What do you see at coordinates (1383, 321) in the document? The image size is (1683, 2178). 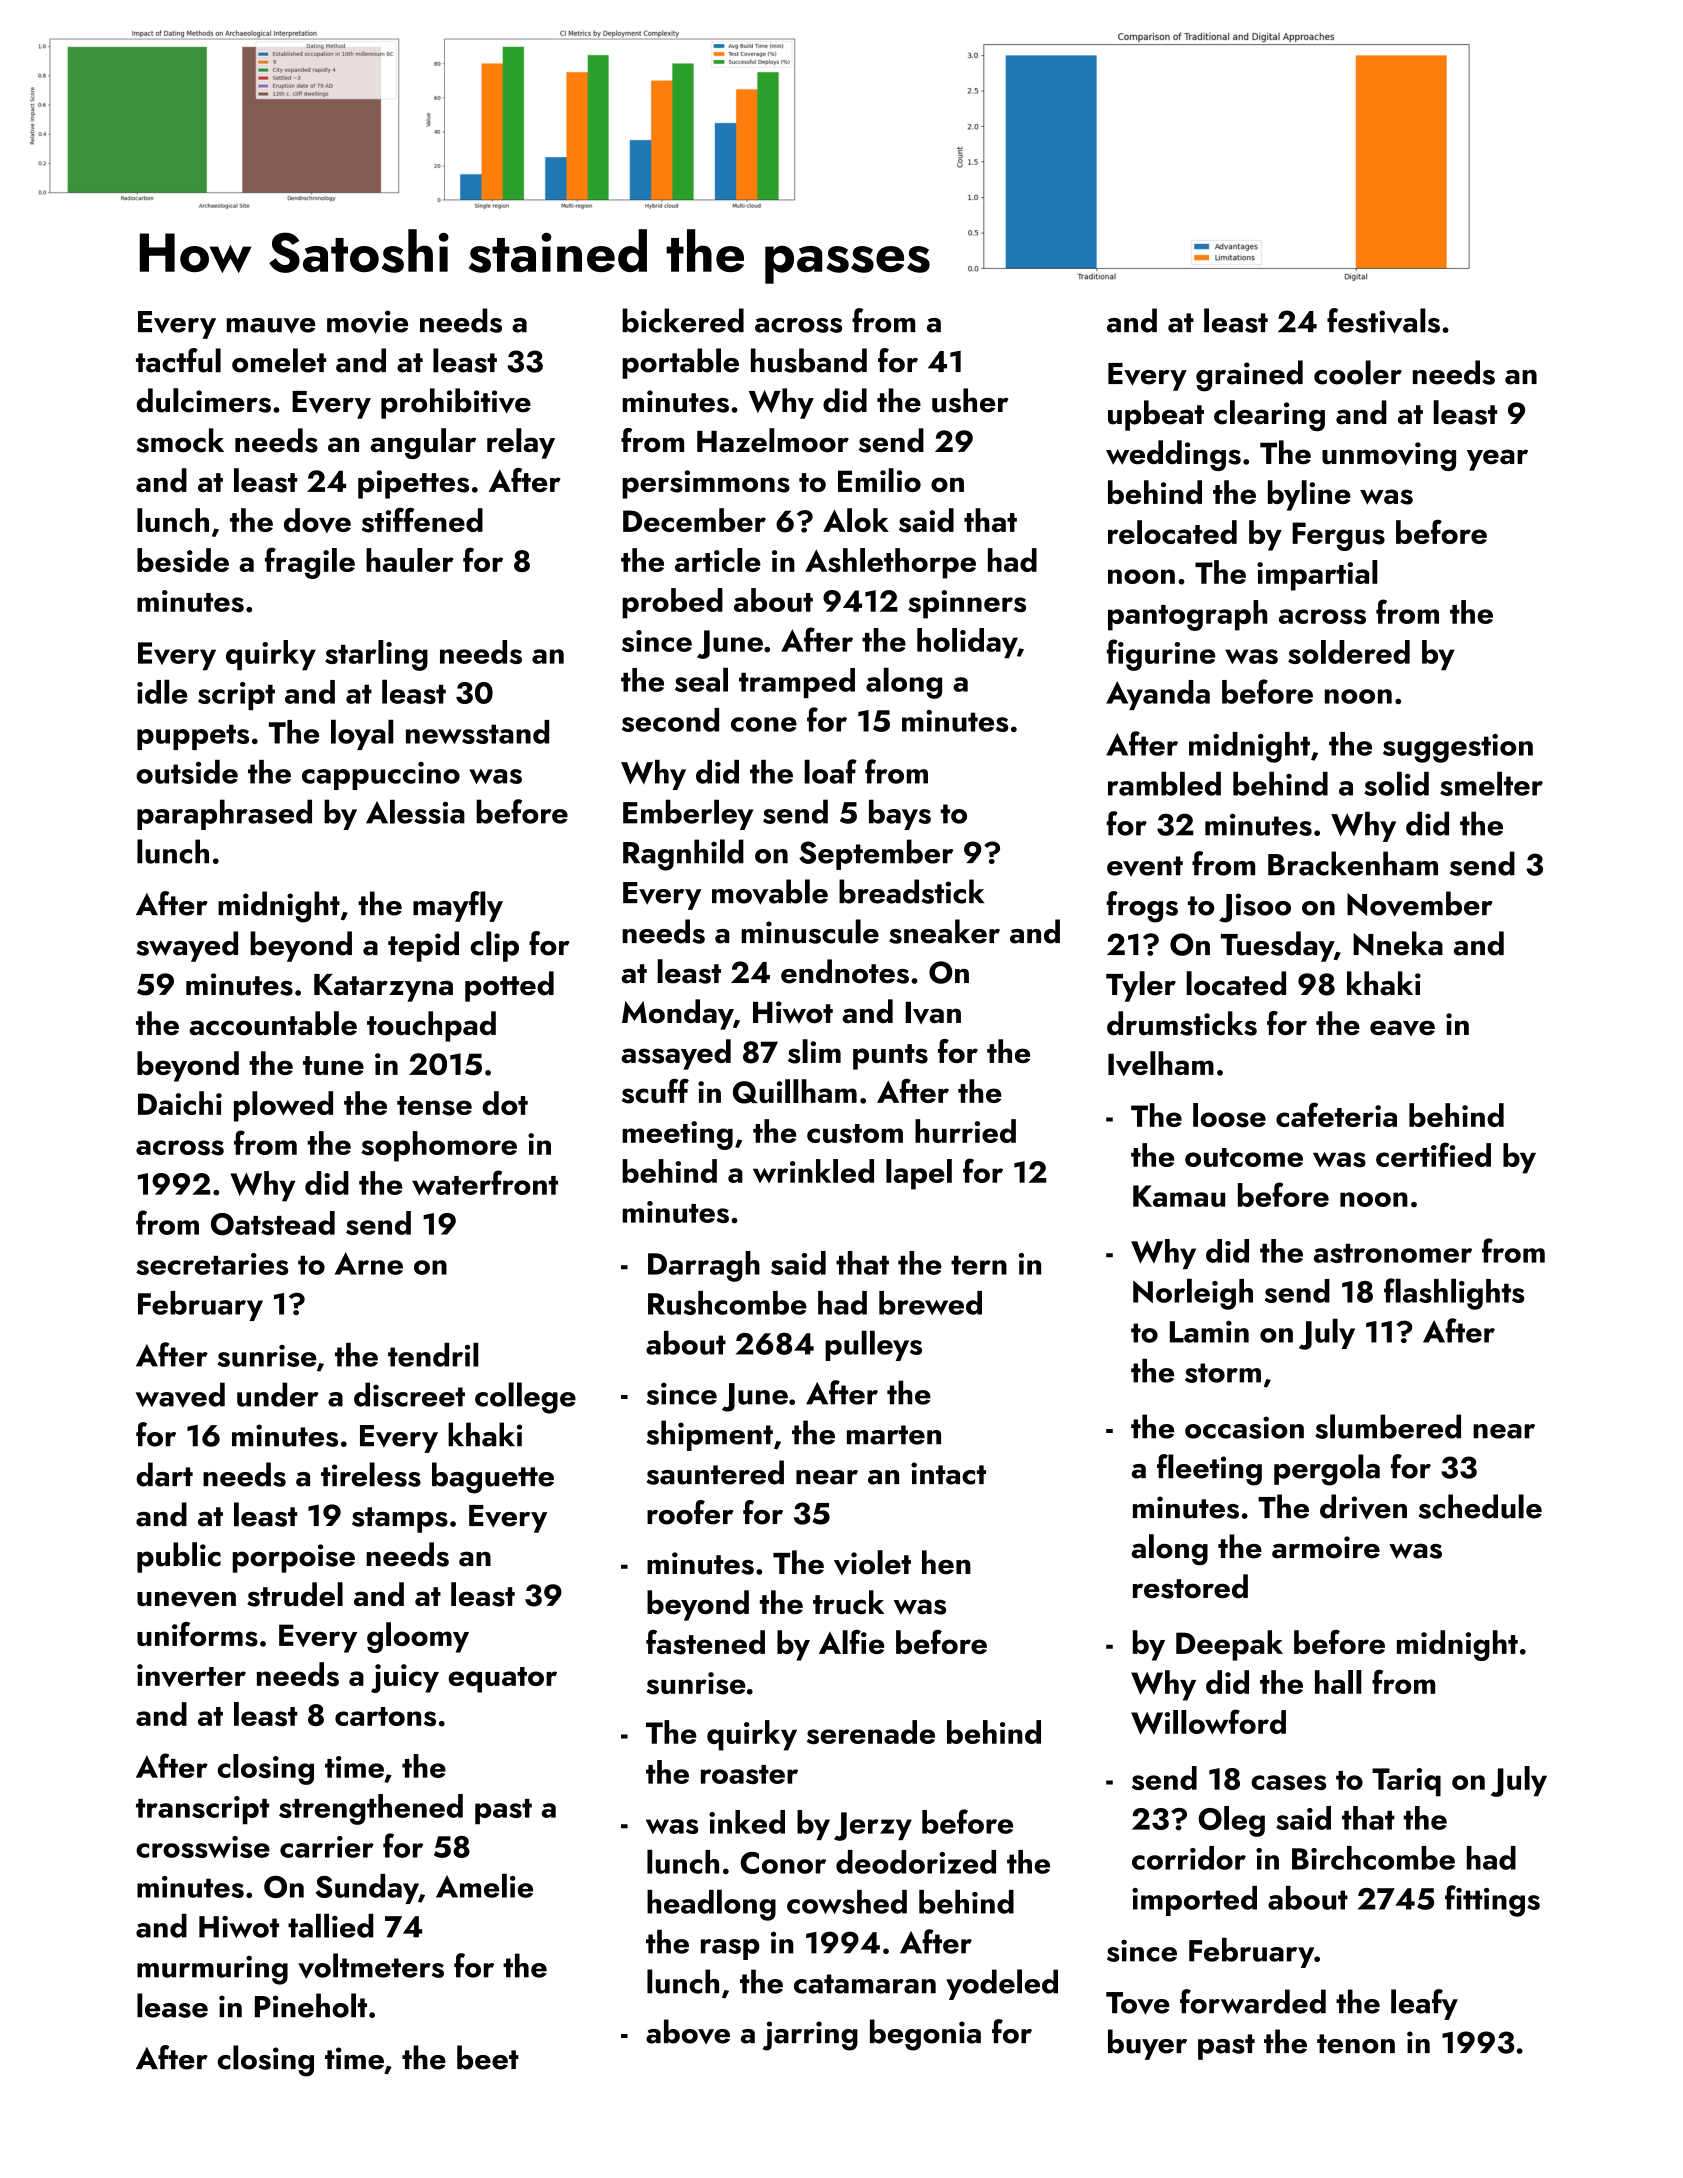 I see `festivals` at bounding box center [1383, 321].
